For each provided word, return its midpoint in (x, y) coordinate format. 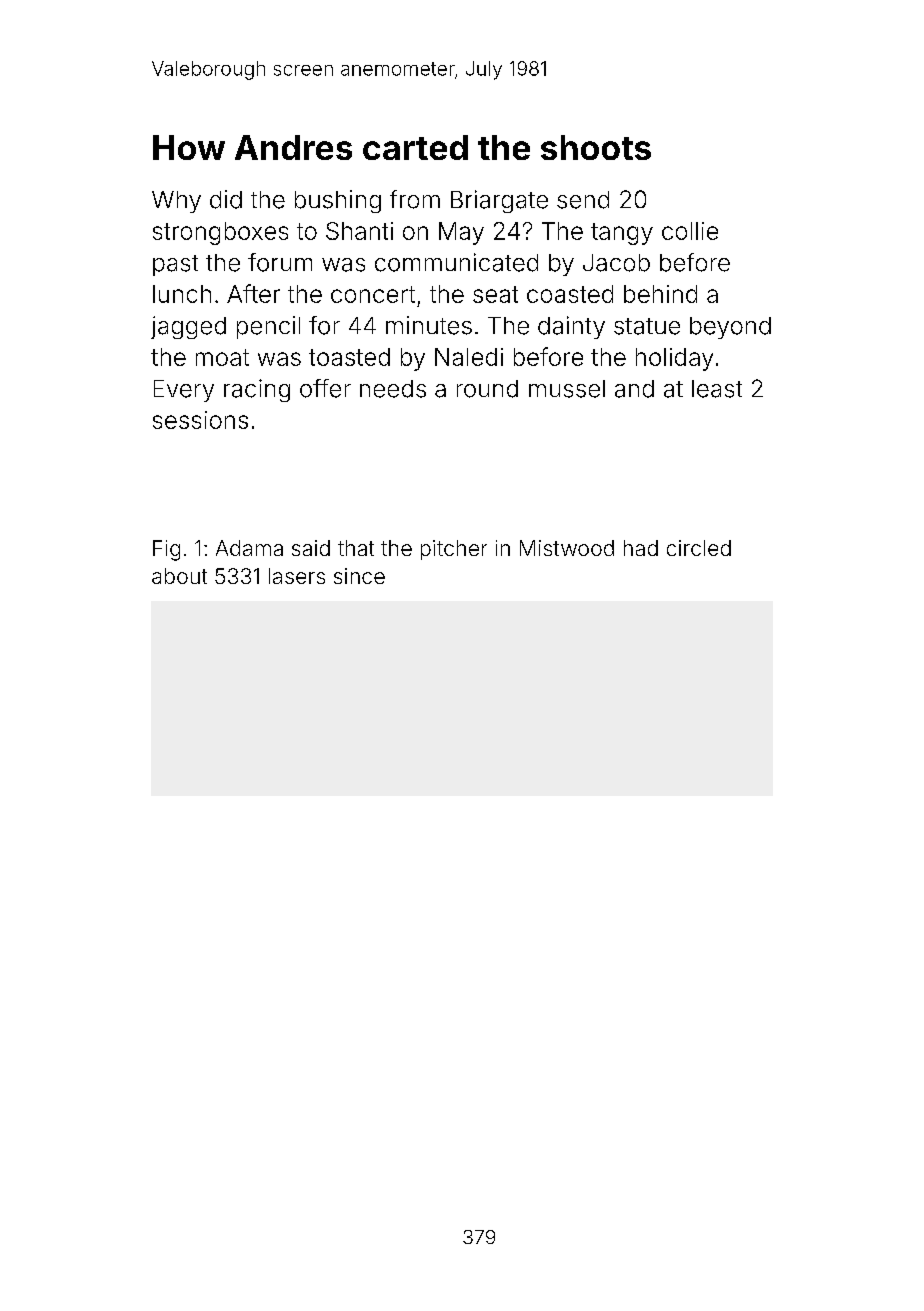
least (717, 389)
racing (257, 390)
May (461, 233)
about (179, 576)
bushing (338, 201)
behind (660, 294)
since (359, 576)
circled (699, 548)
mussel (567, 389)
